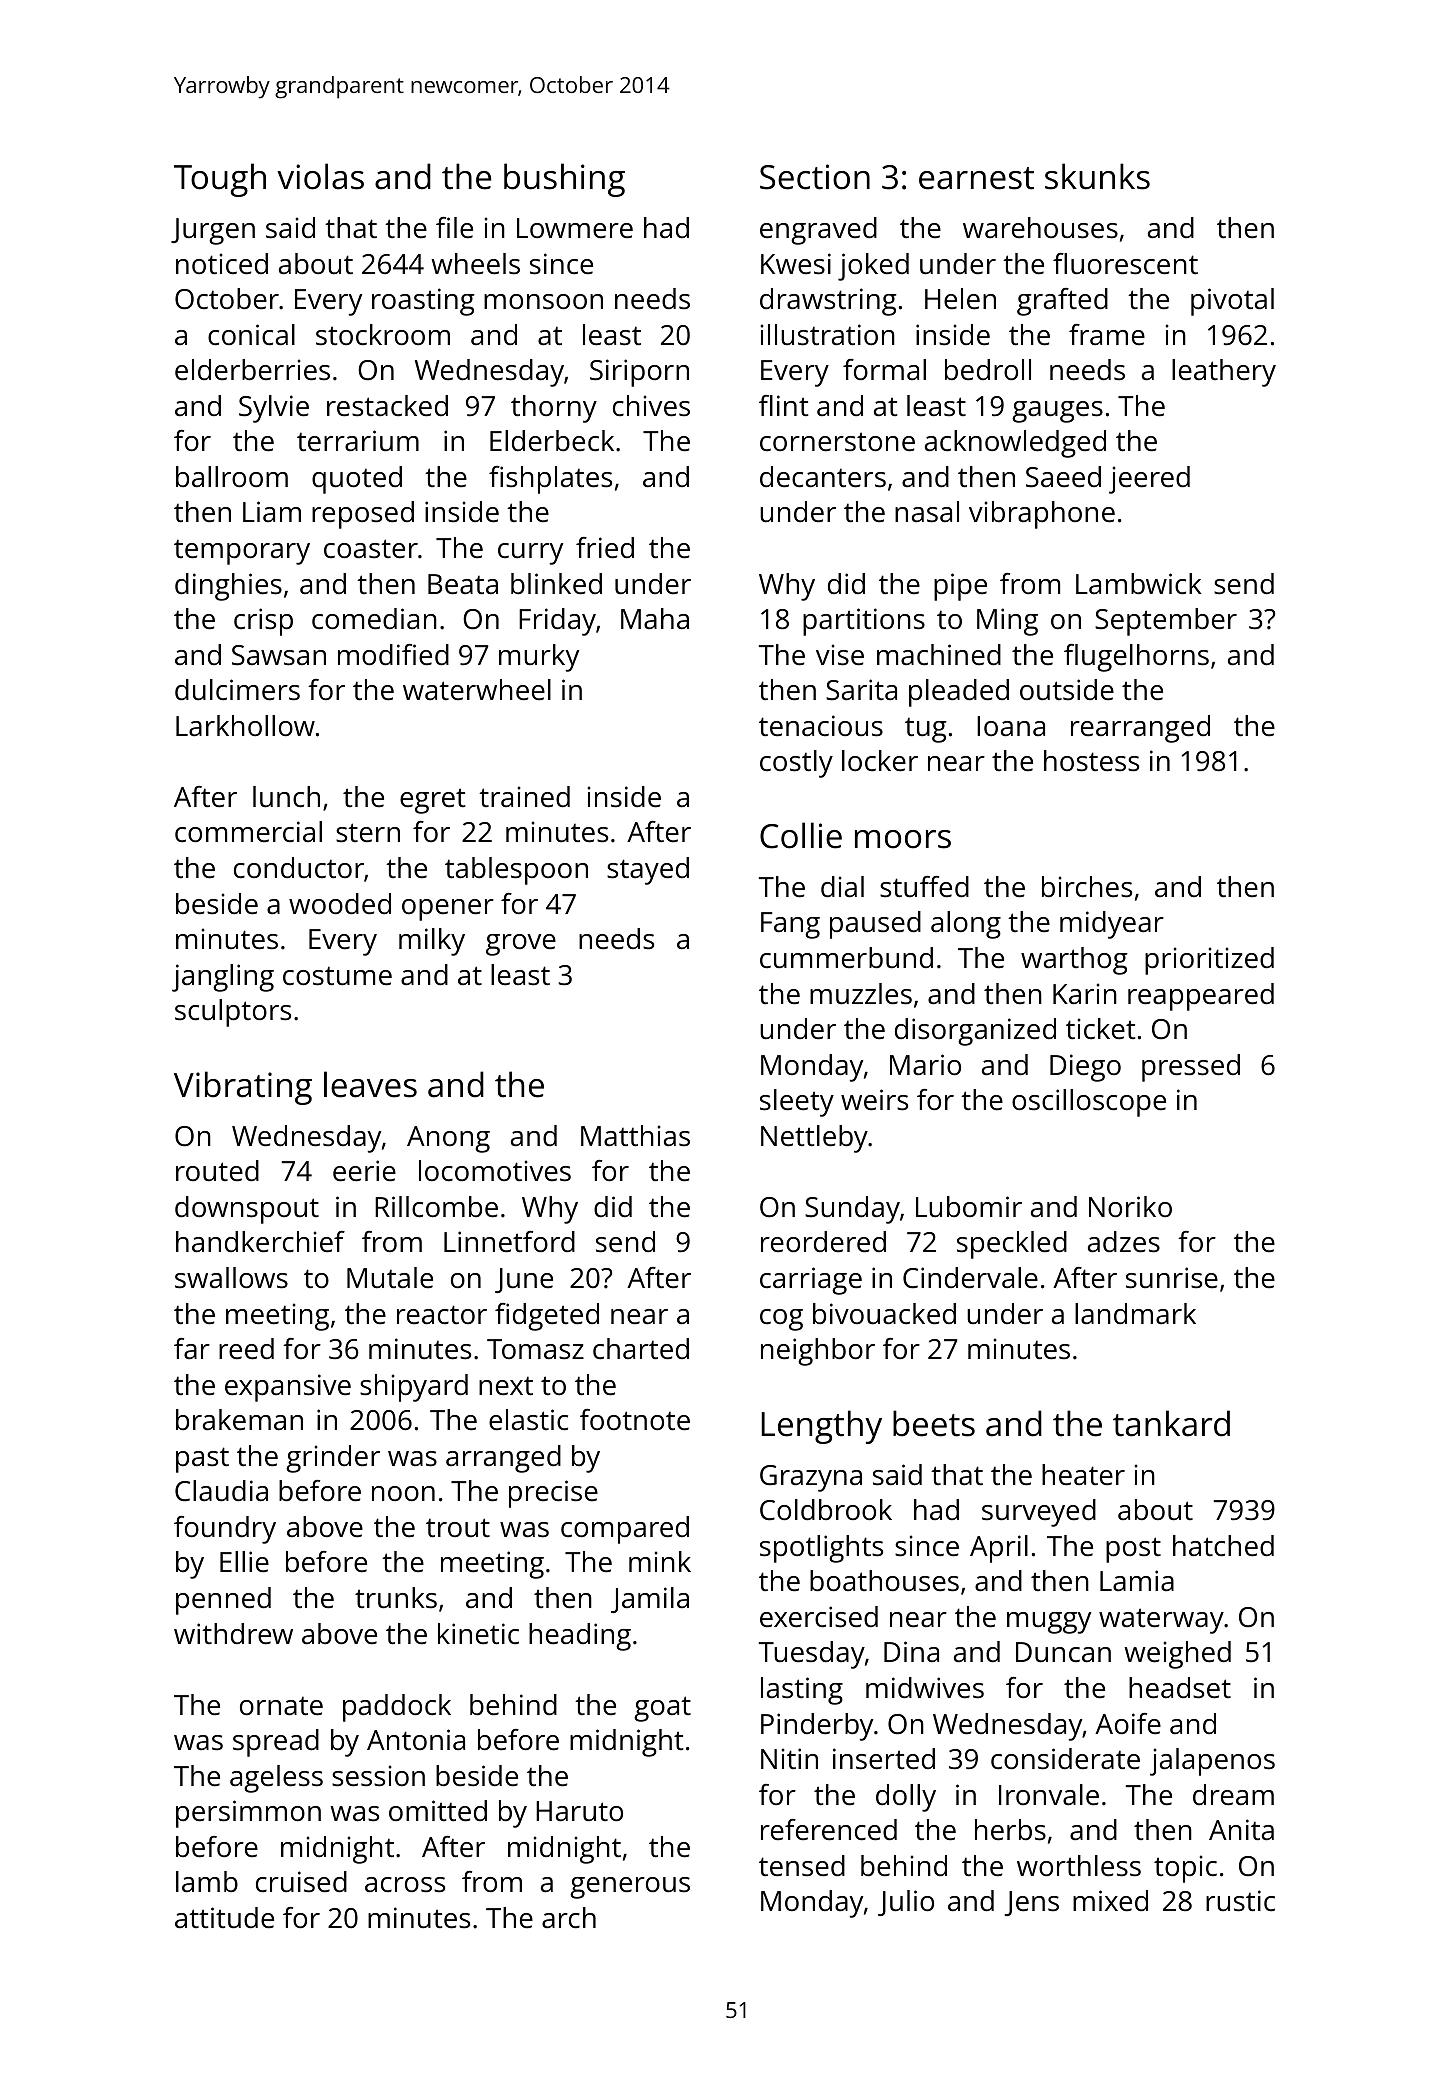  What do you see at coordinates (320, 176) in the document?
I see `violas` at bounding box center [320, 176].
